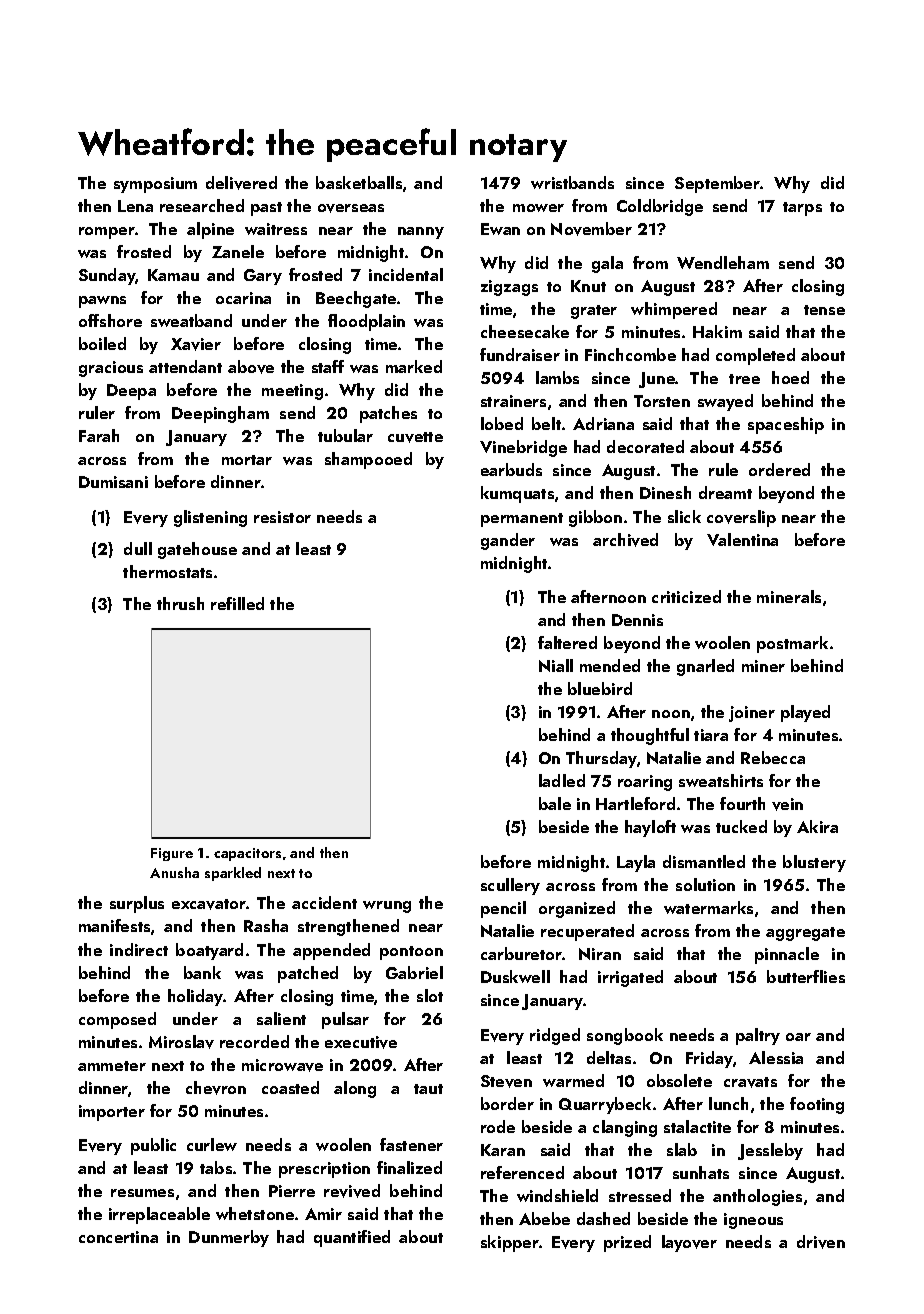 The width and height of the screenshot is (924, 1314). Describe the element at coordinates (637, 620) in the screenshot. I see `Dennis` at that location.
